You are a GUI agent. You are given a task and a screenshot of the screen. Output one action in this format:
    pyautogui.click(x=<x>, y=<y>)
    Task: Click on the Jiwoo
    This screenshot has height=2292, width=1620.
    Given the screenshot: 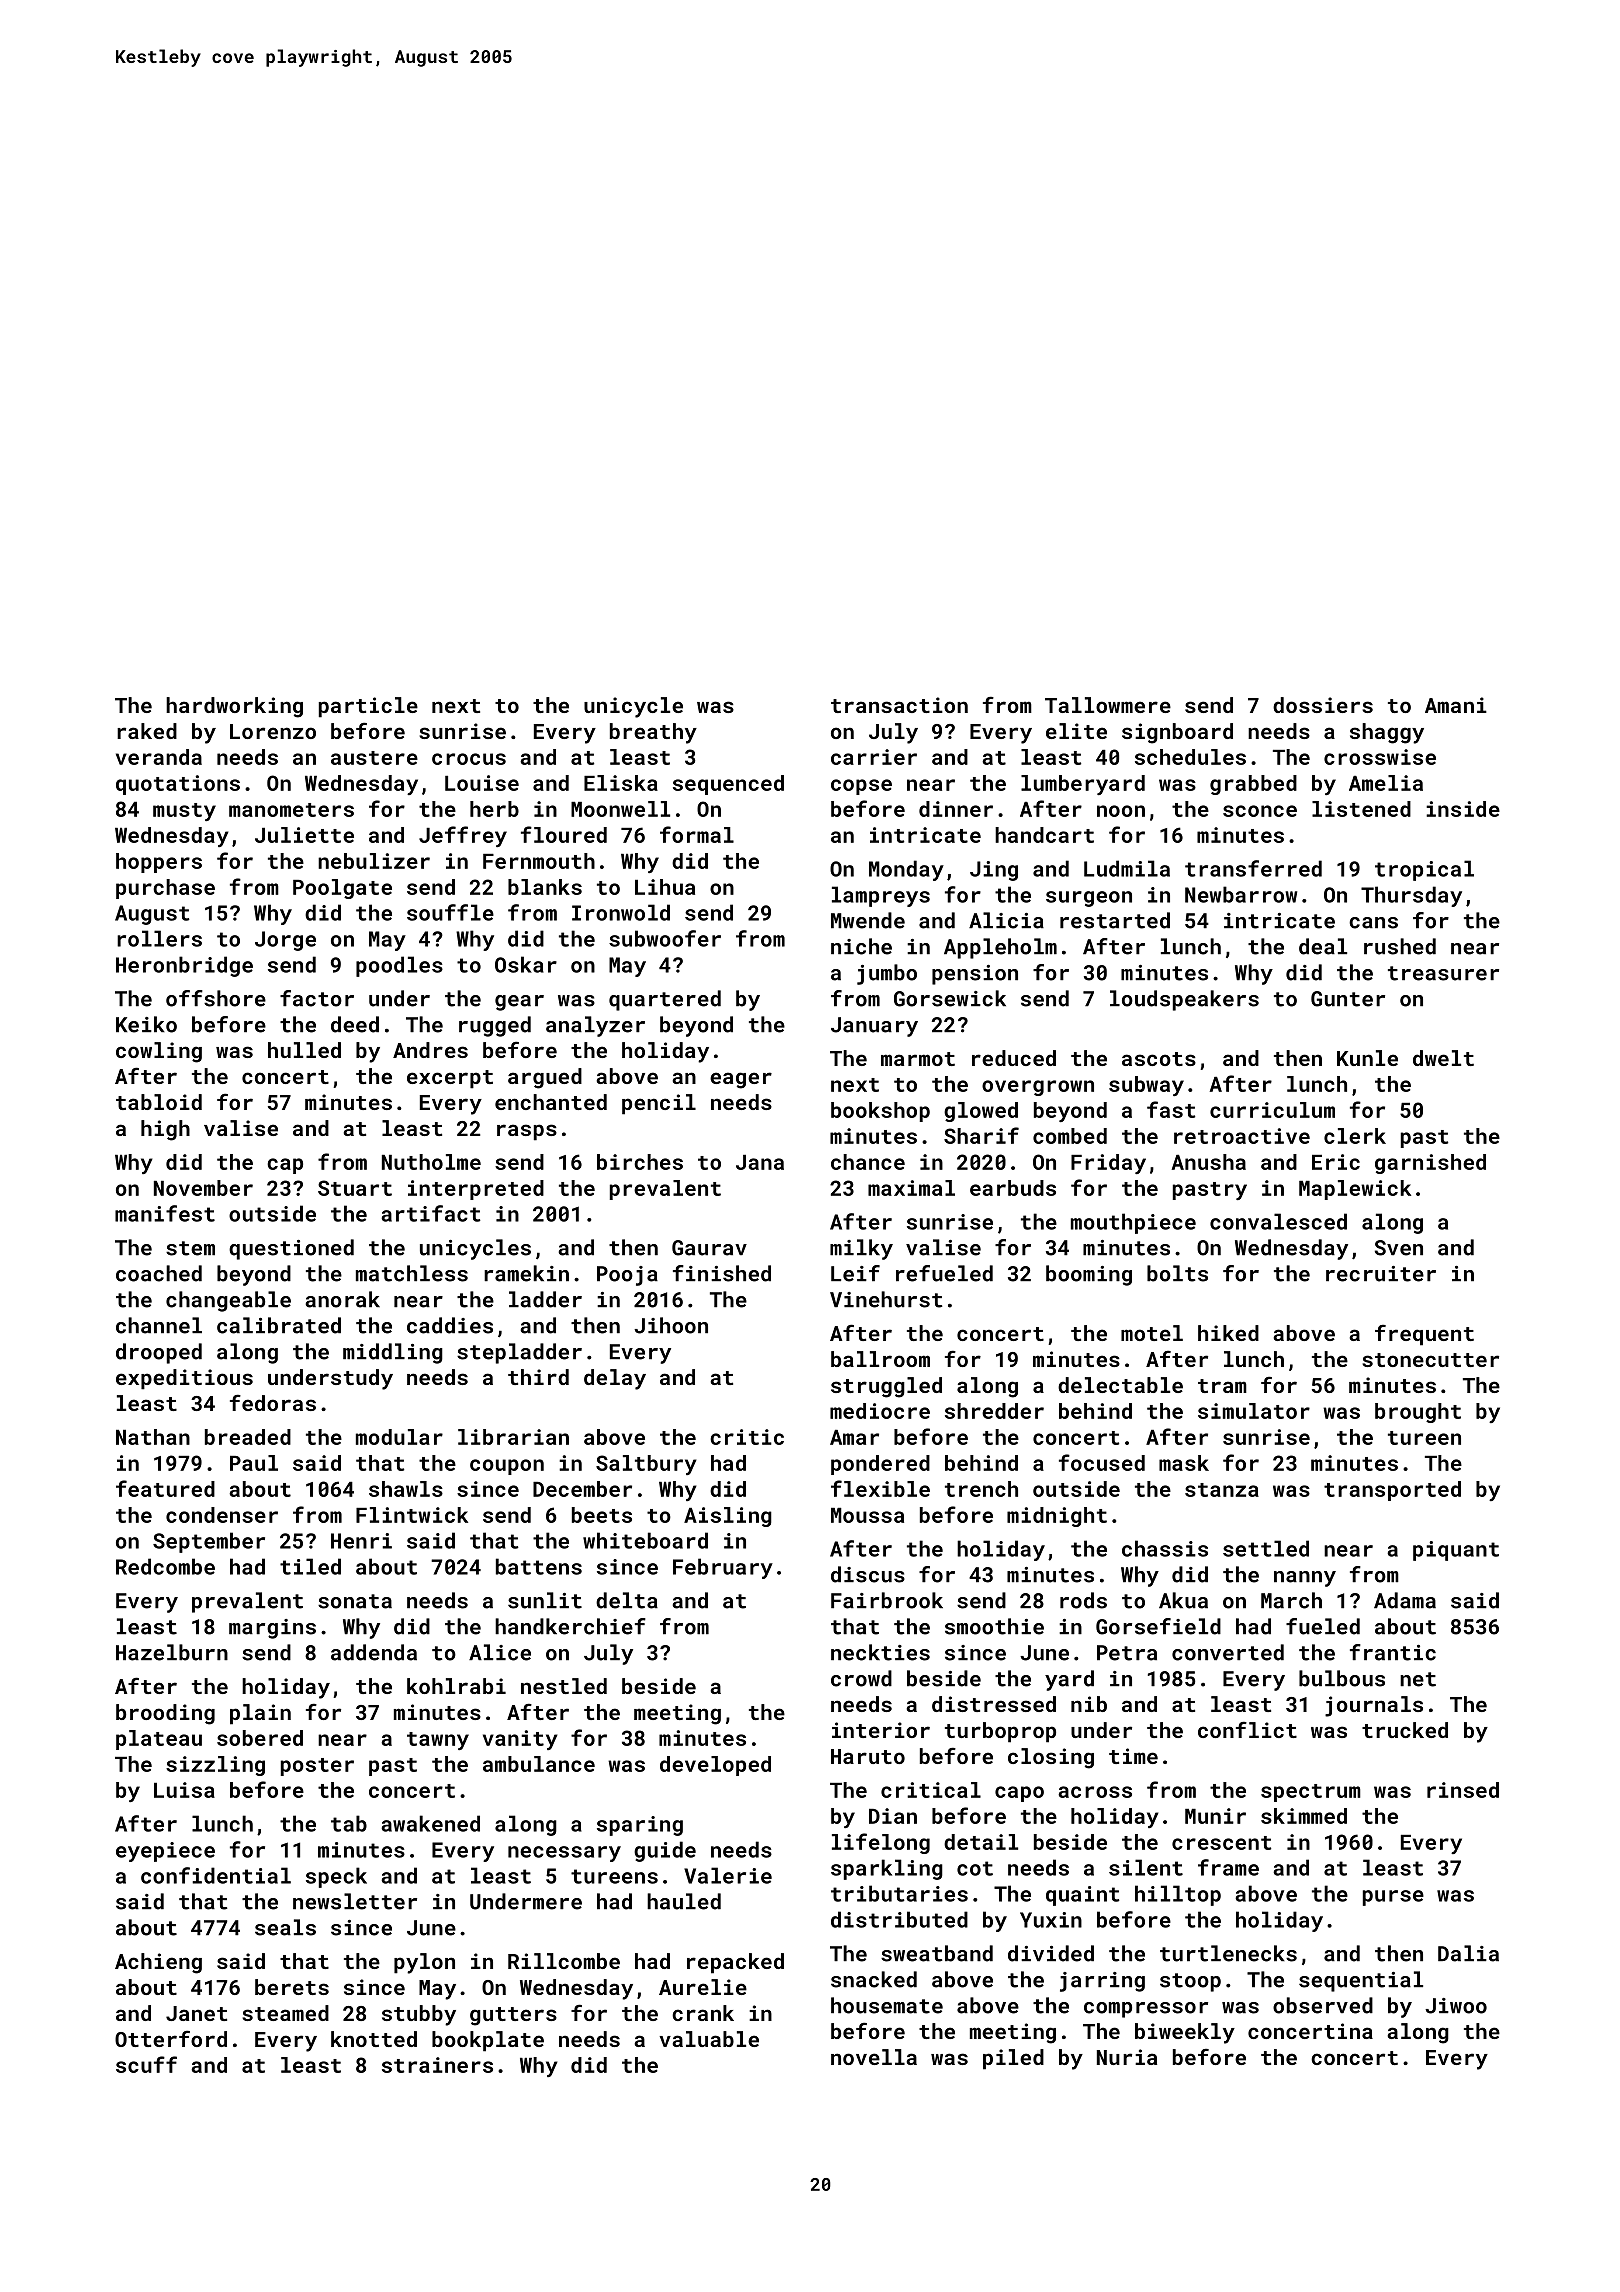 What is the action you would take?
    pyautogui.click(x=1456, y=2006)
